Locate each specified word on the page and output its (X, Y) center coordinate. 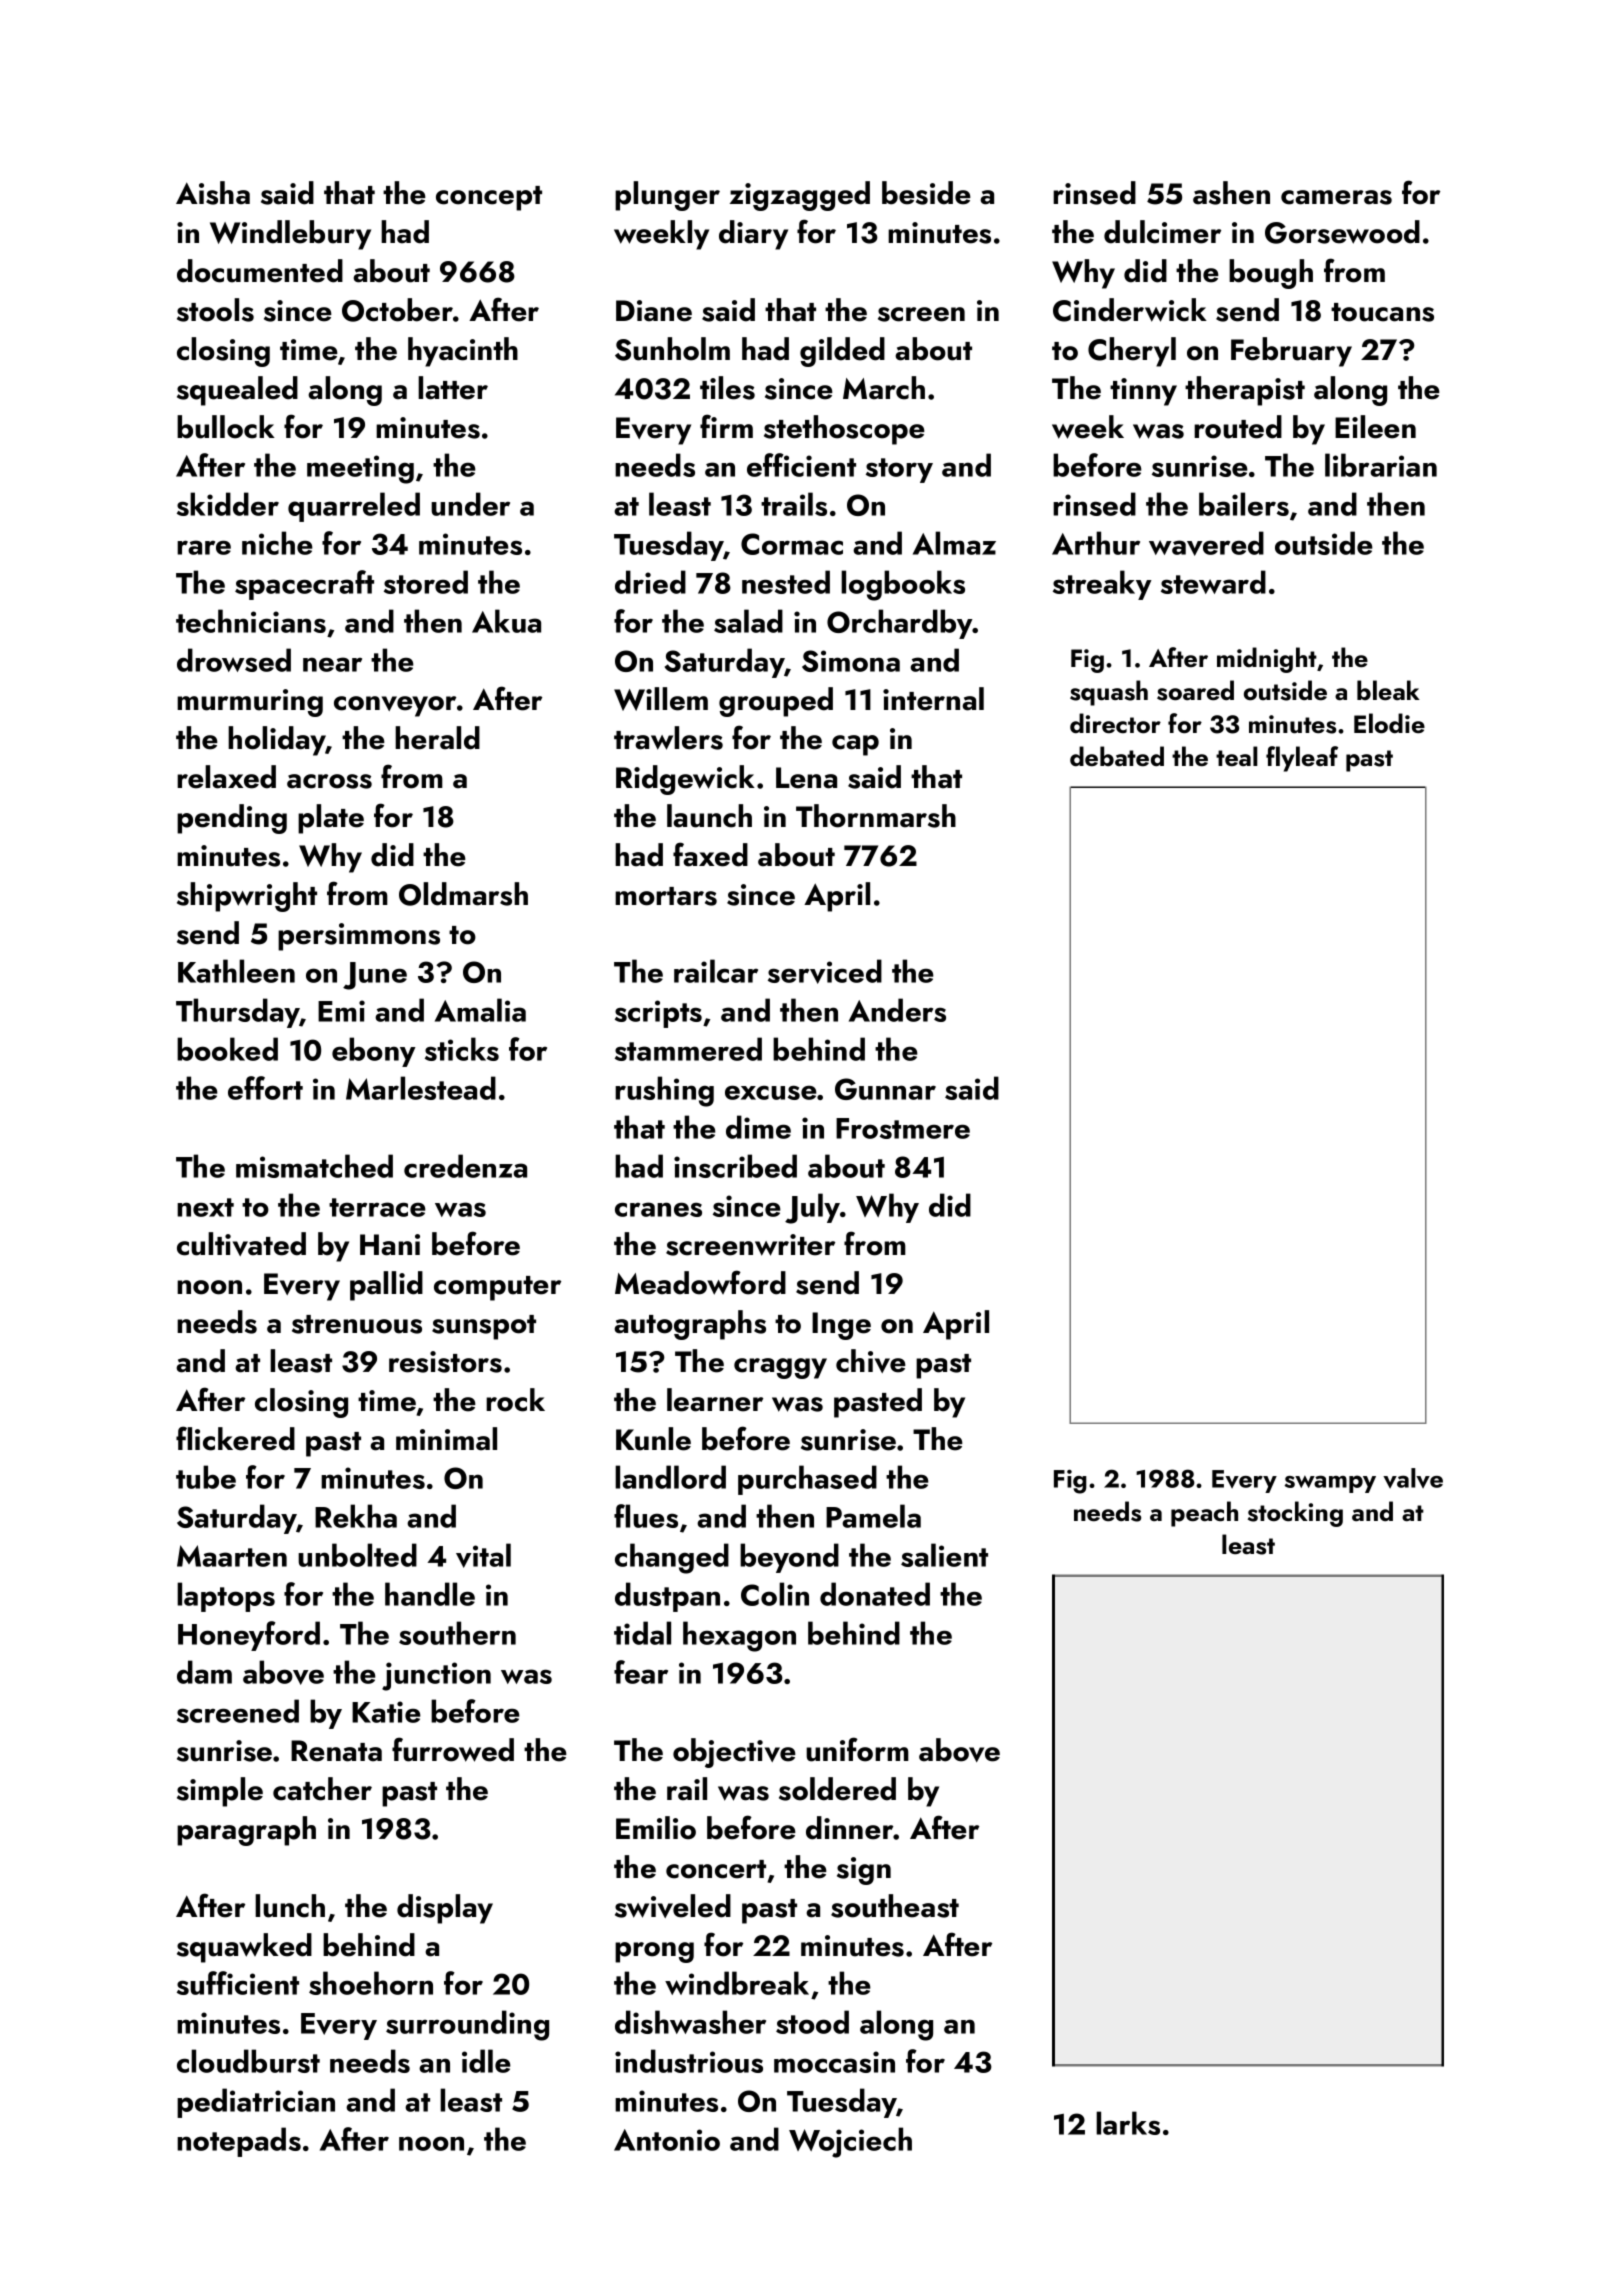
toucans (1382, 312)
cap (855, 745)
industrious (689, 2061)
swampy (1330, 1484)
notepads (239, 2142)
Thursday (238, 1013)
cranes (658, 1209)
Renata (336, 1751)
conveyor (395, 706)
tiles (727, 388)
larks (1128, 2123)
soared (1195, 690)
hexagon (739, 1636)
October (397, 310)
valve (1413, 1478)
